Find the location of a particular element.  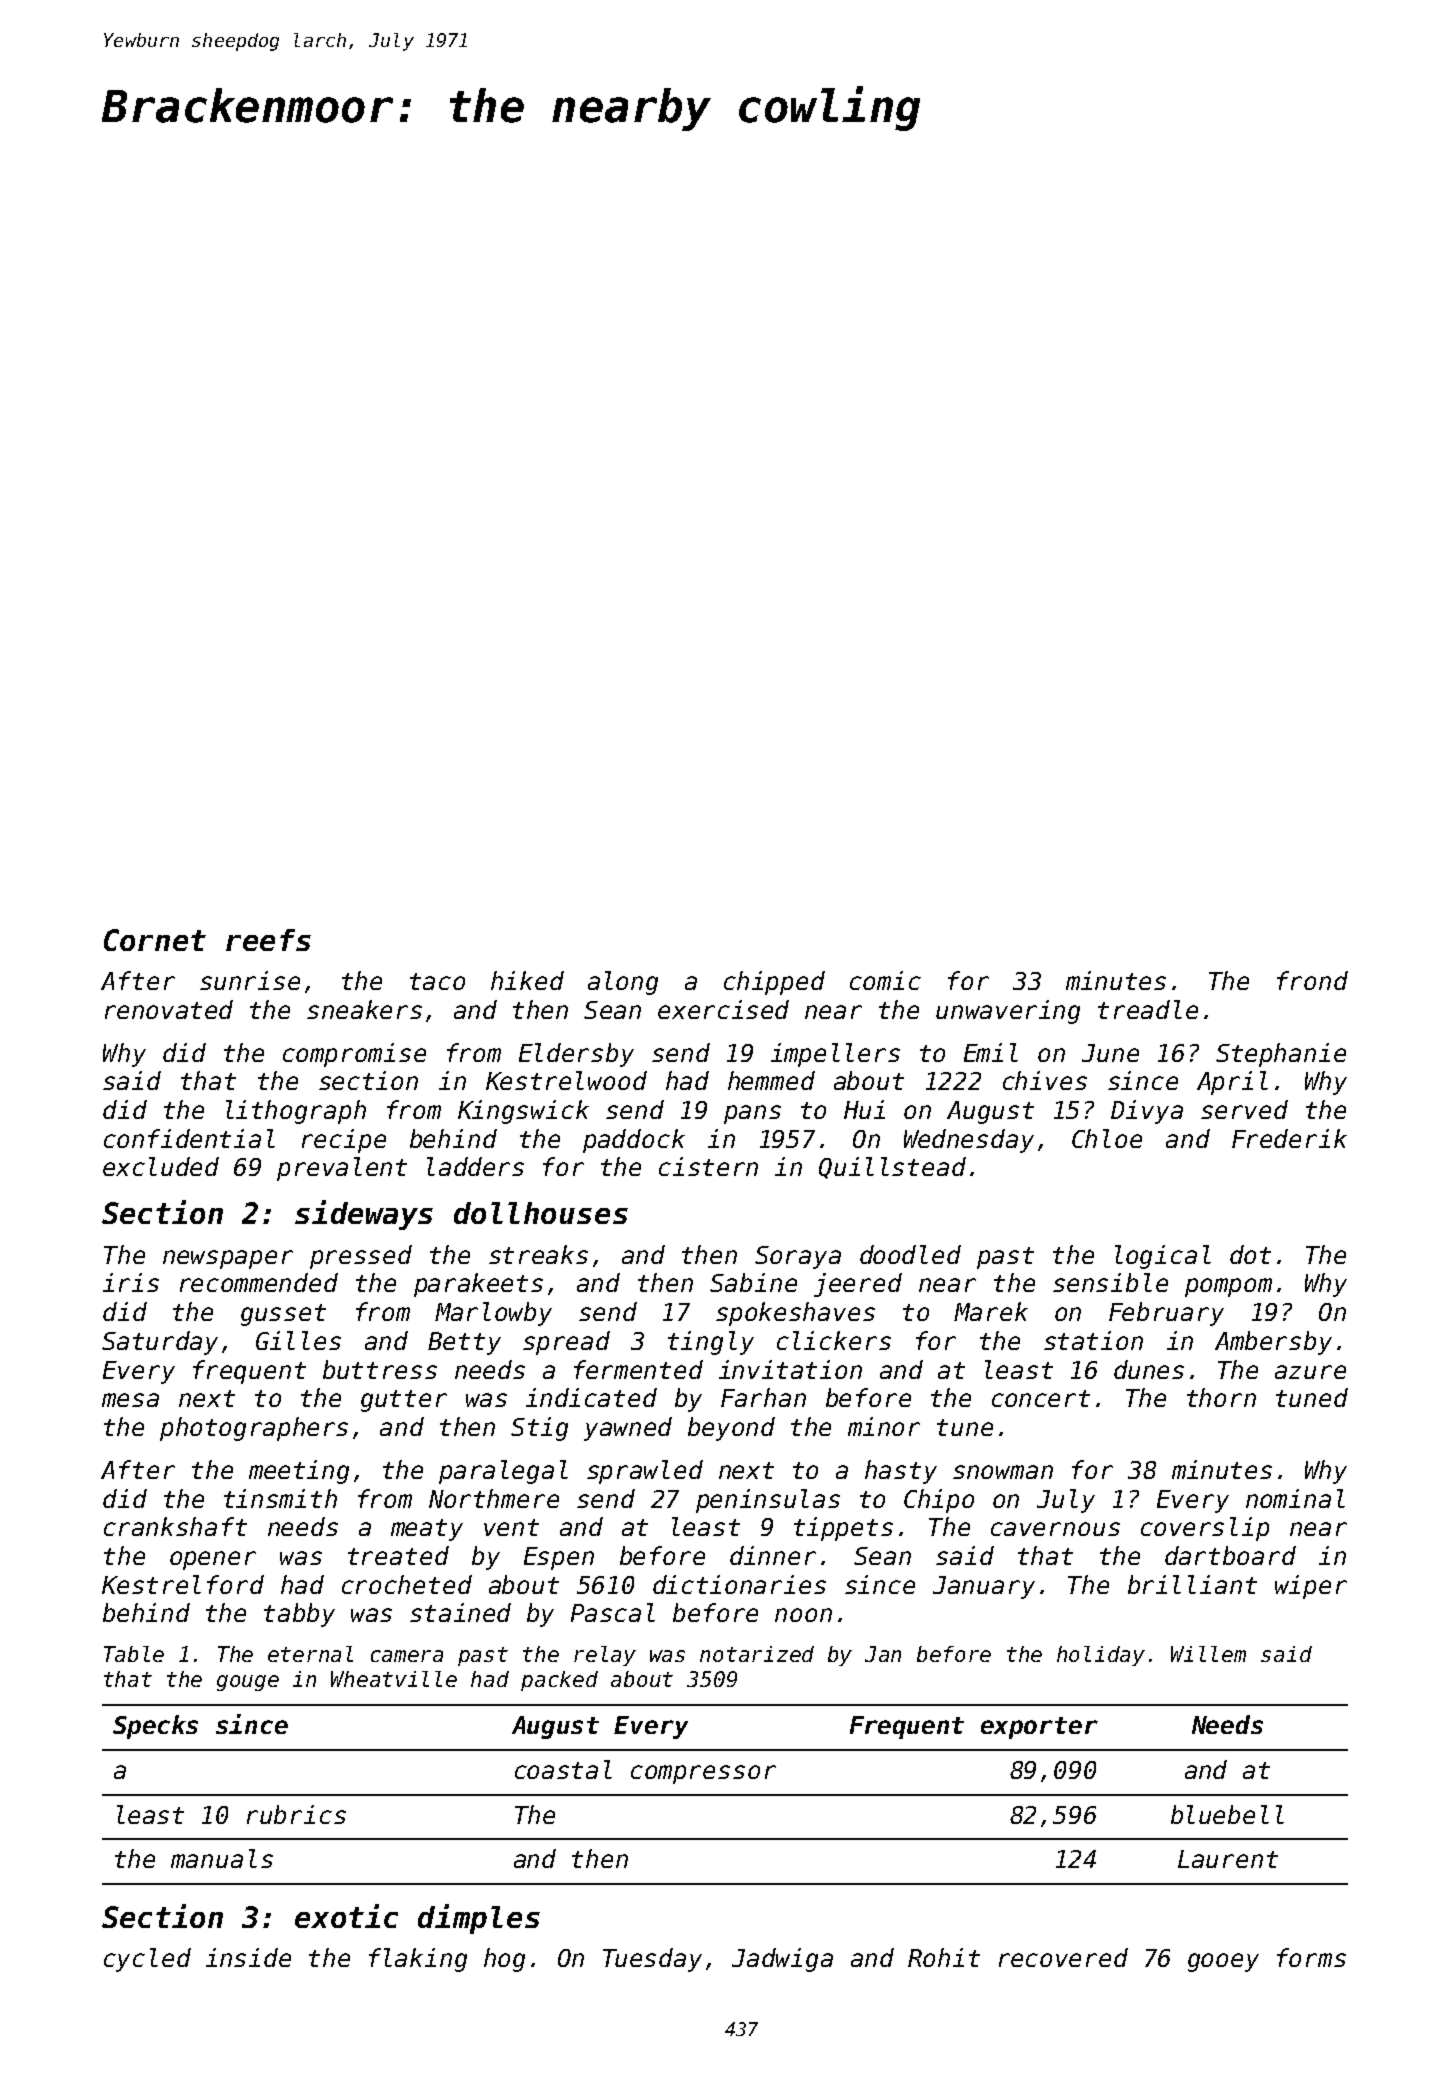

dot is located at coordinates (1250, 1254).
